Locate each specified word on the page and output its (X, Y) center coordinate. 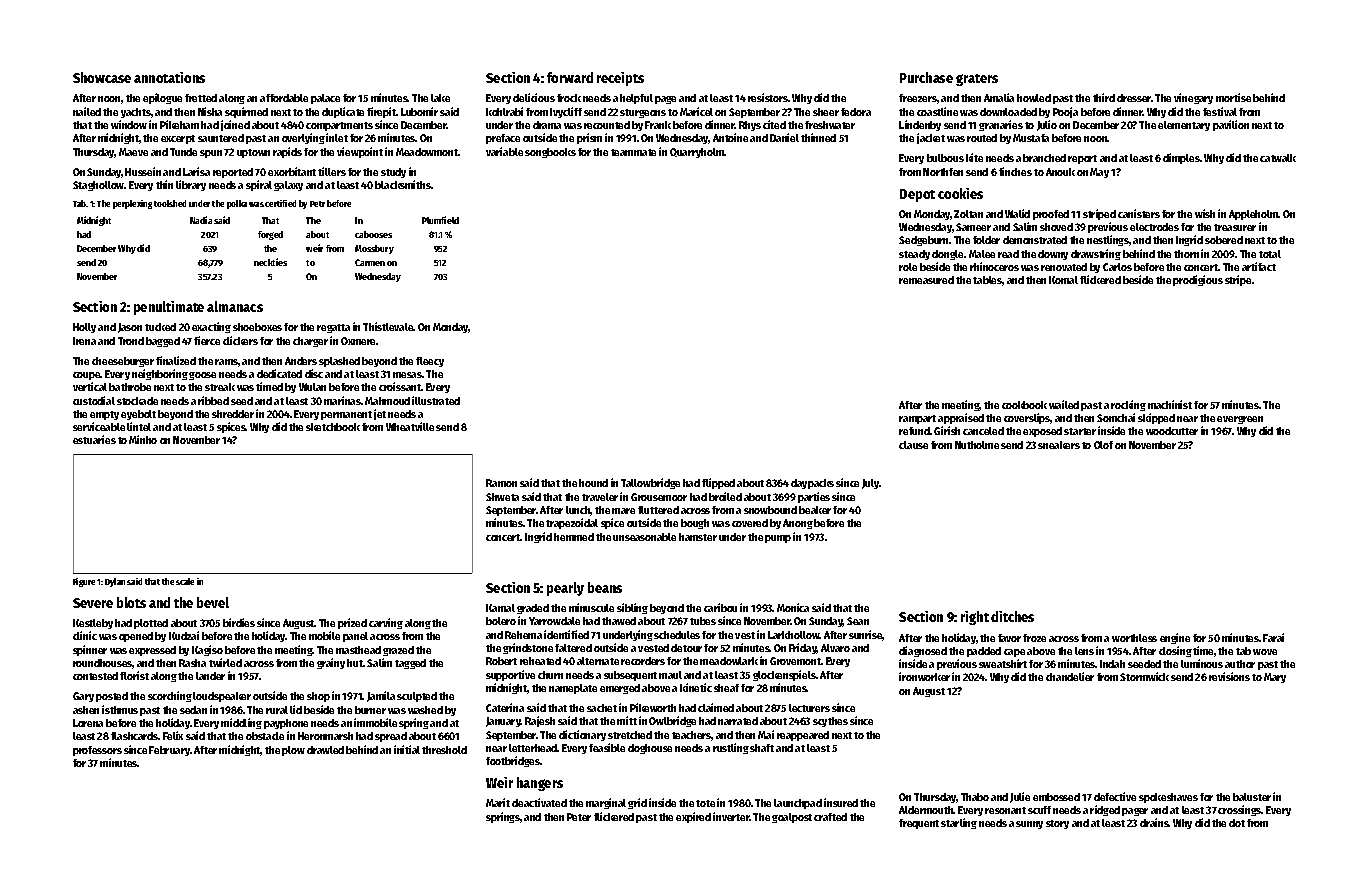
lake (440, 98)
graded (533, 609)
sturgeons (643, 113)
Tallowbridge (650, 483)
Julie (1020, 797)
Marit (498, 802)
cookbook (1024, 405)
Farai (1273, 637)
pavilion (1231, 125)
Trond (131, 341)
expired (693, 817)
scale (185, 581)
